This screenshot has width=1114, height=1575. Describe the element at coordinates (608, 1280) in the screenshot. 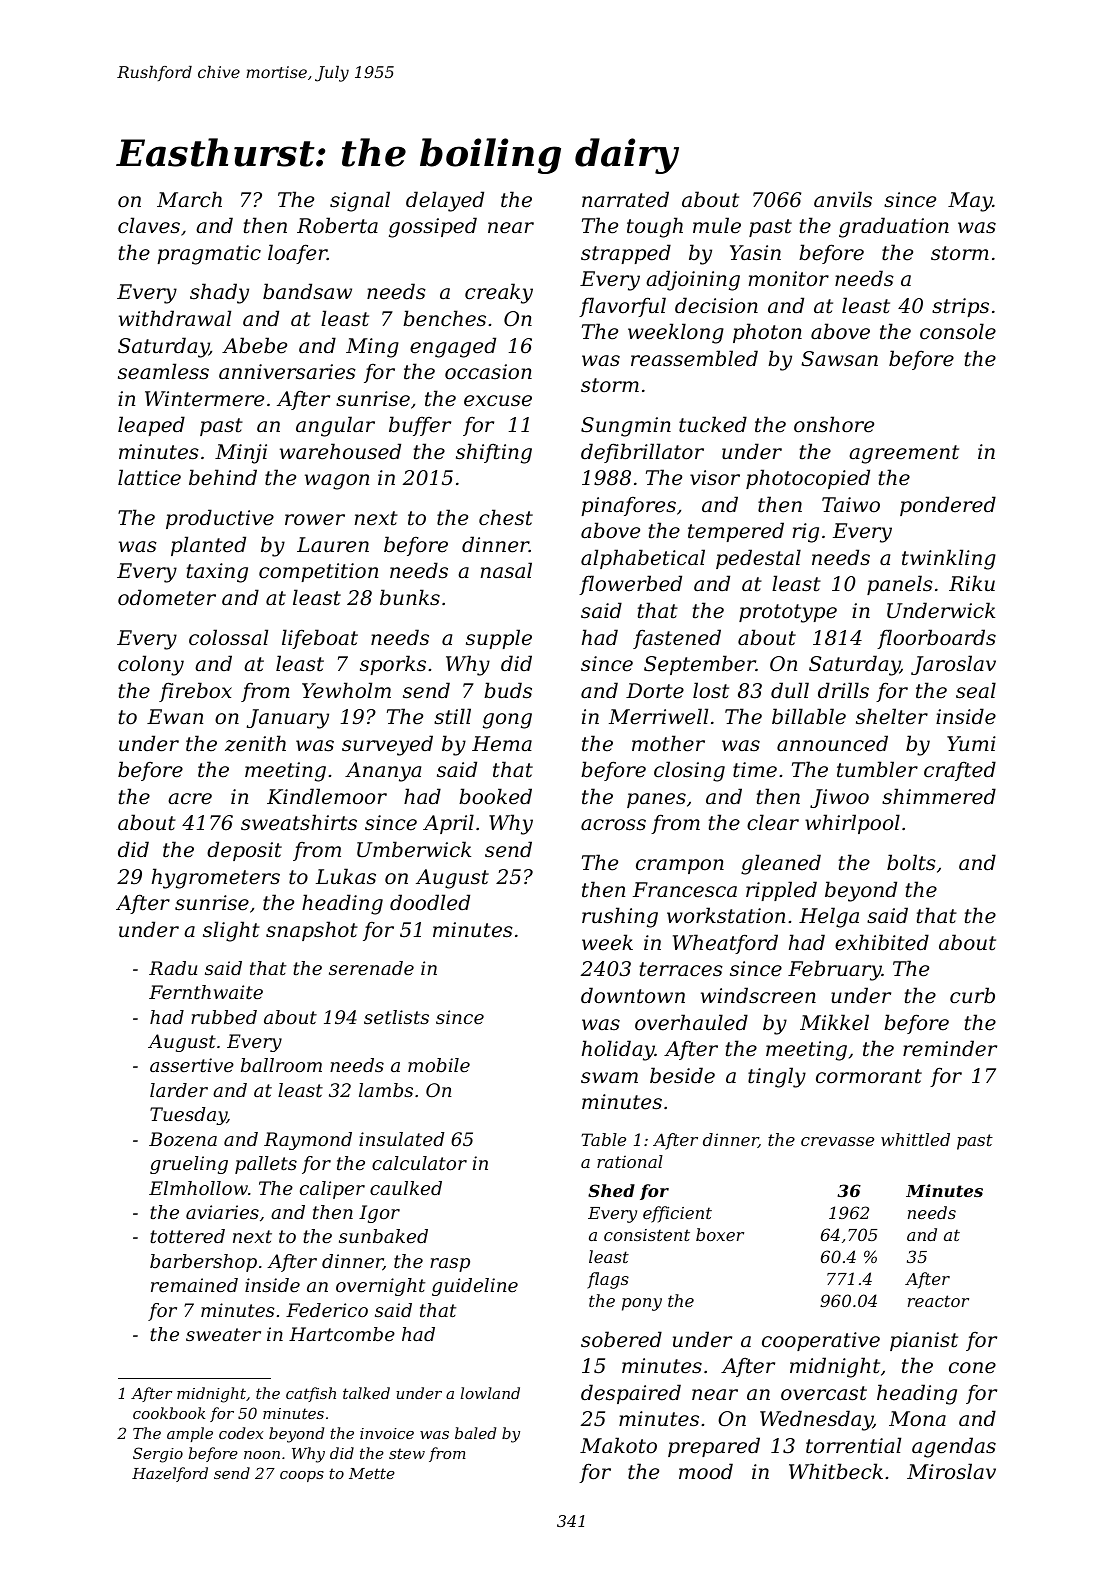

I see `flags` at that location.
